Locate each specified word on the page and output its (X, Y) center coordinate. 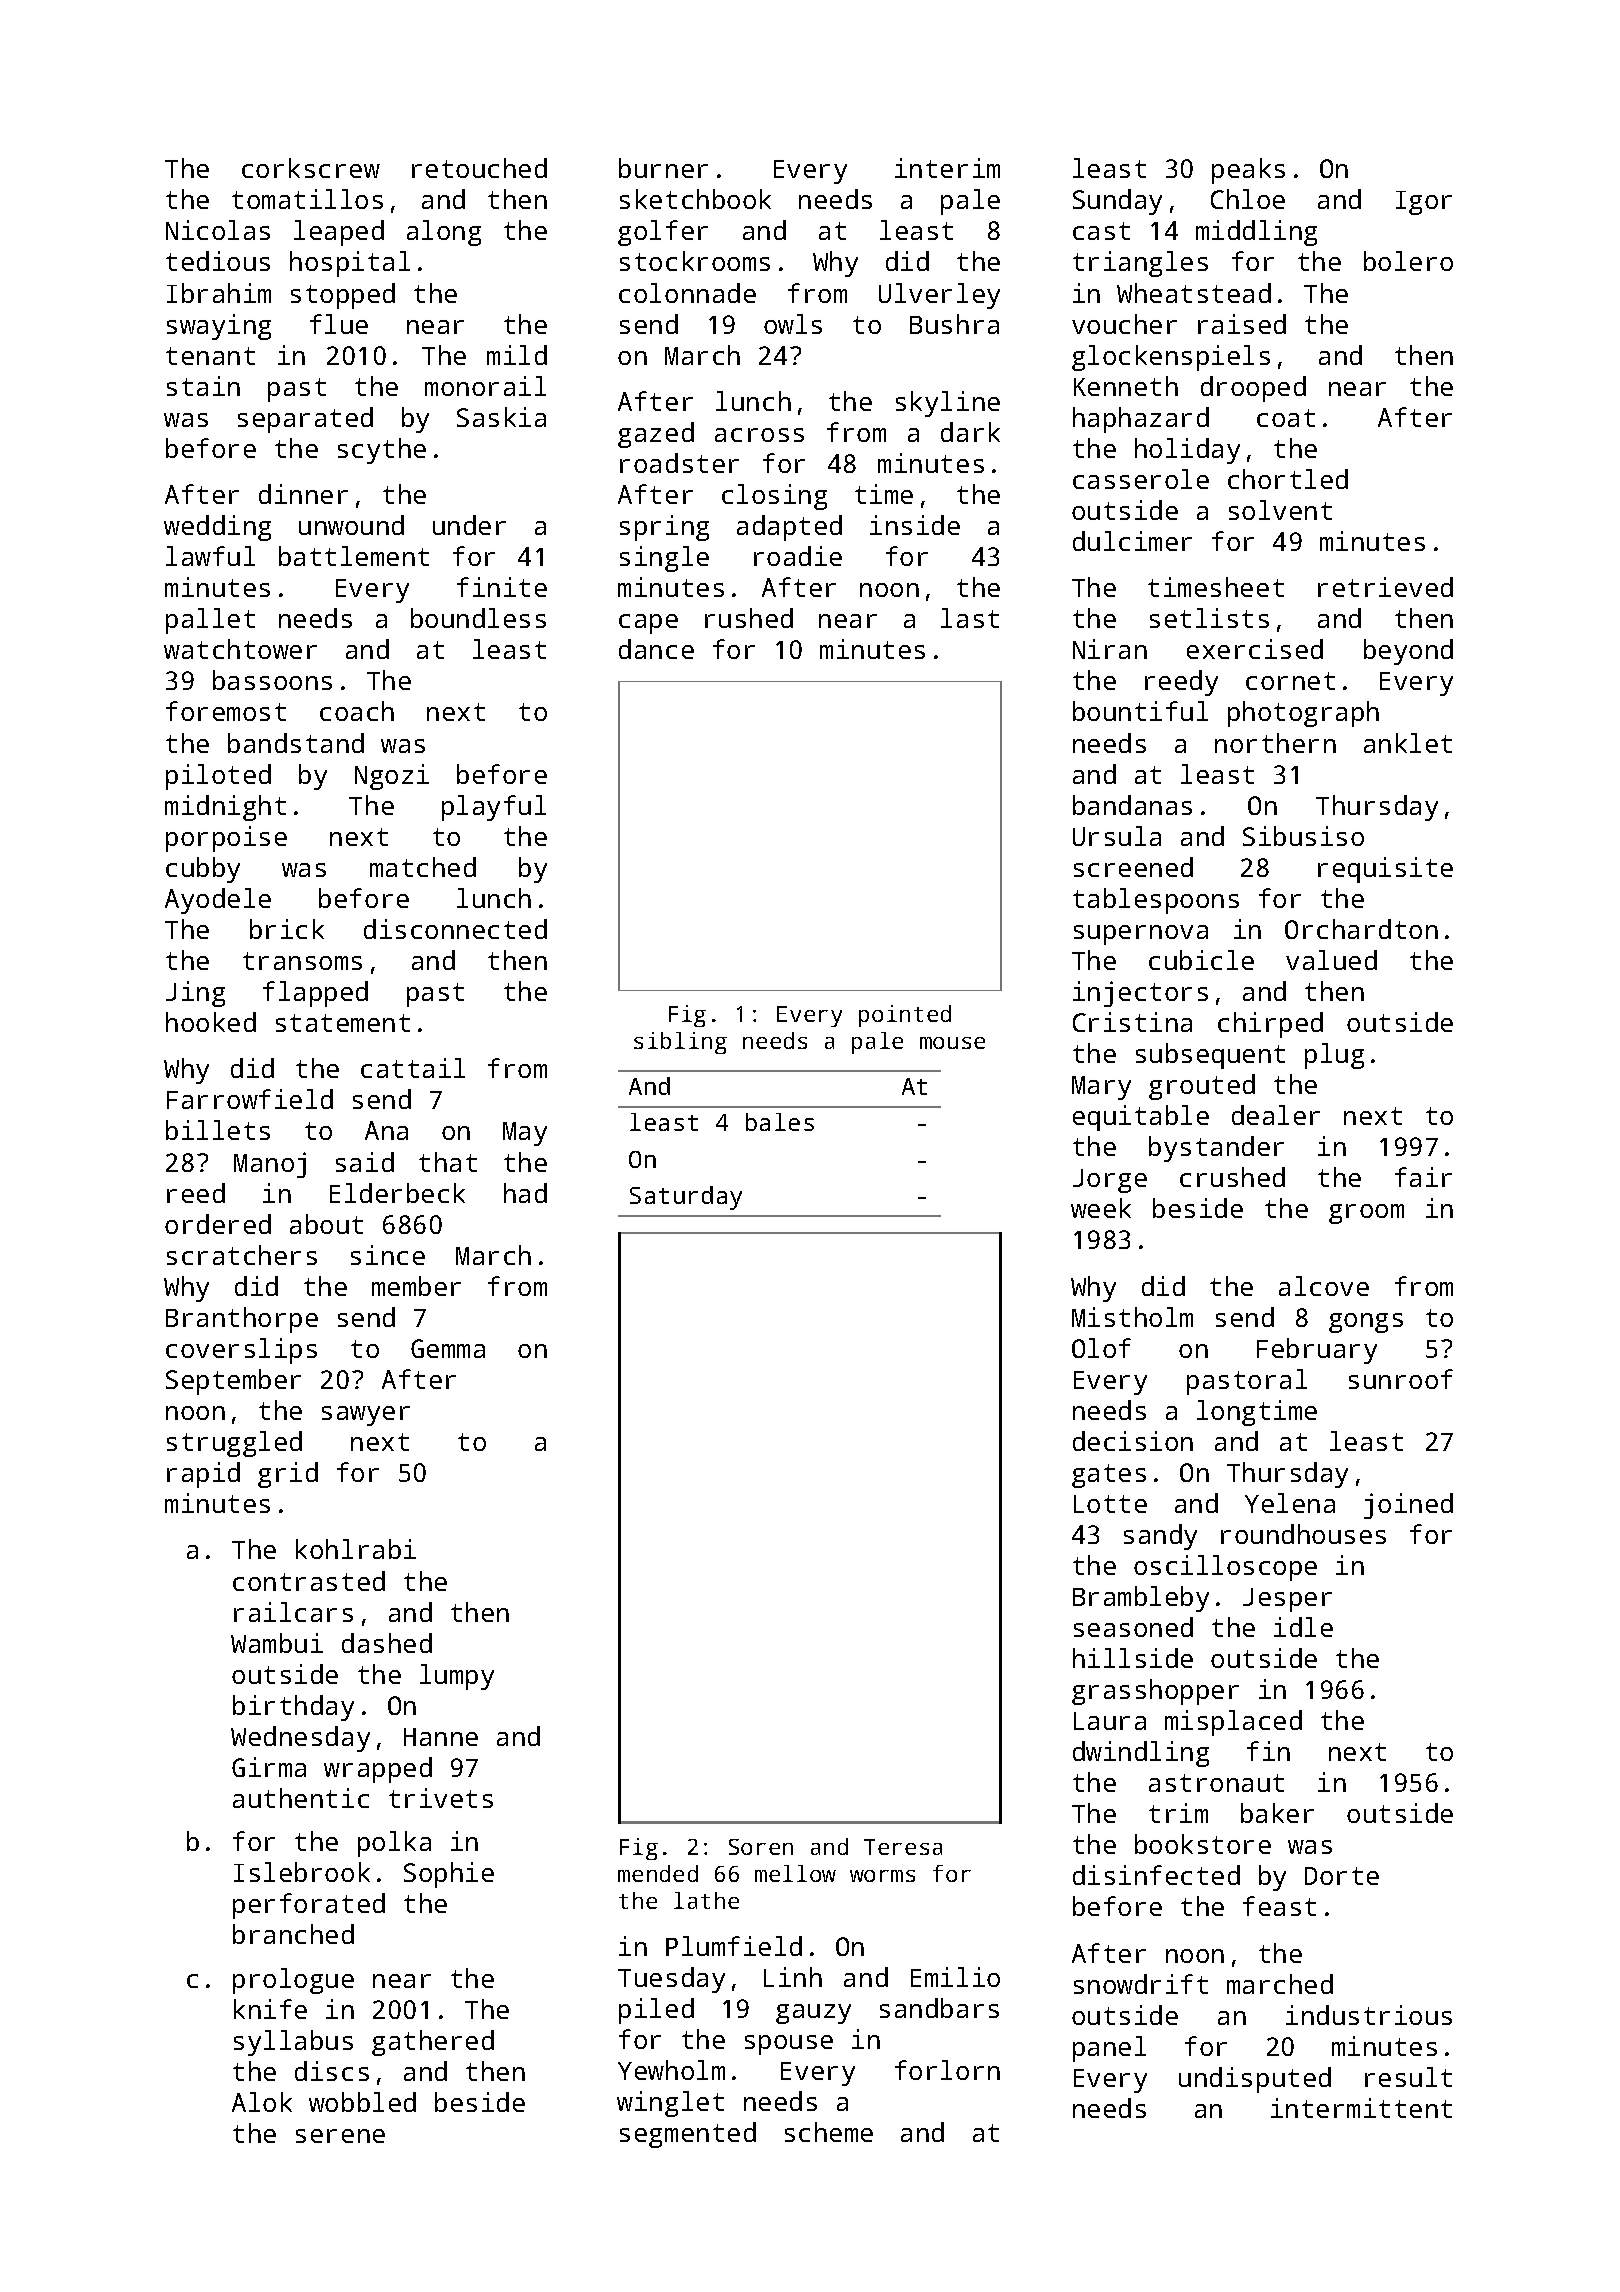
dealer (1276, 1115)
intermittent (1361, 2108)
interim (947, 168)
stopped (343, 296)
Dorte (1342, 1876)
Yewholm (671, 2070)
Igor (1424, 203)
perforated (309, 1906)
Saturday (686, 1198)
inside (915, 525)
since (388, 1255)
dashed (387, 1643)
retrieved (1385, 587)
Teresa (903, 1847)
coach (357, 711)
